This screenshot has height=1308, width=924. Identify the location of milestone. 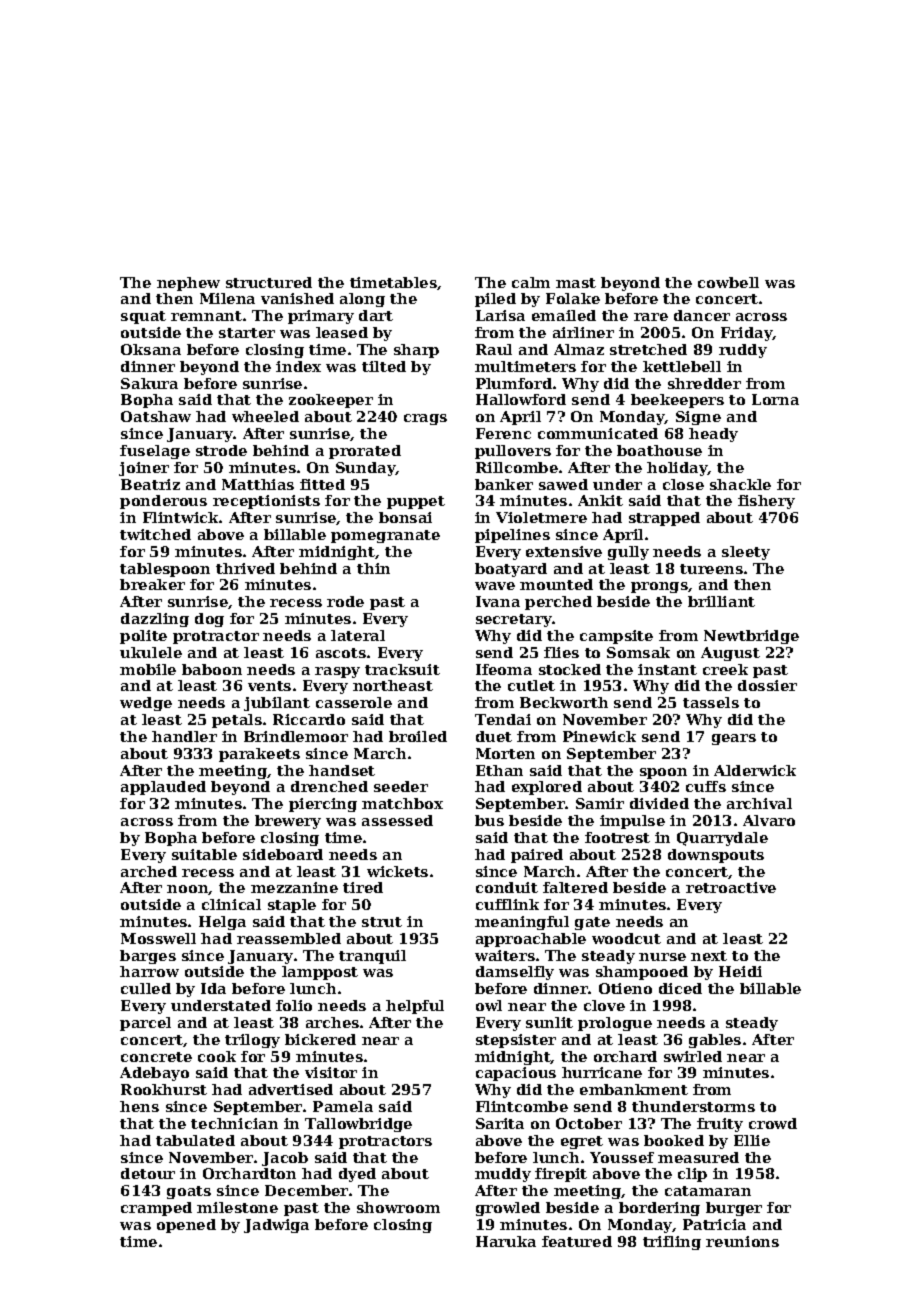
(237, 1207).
